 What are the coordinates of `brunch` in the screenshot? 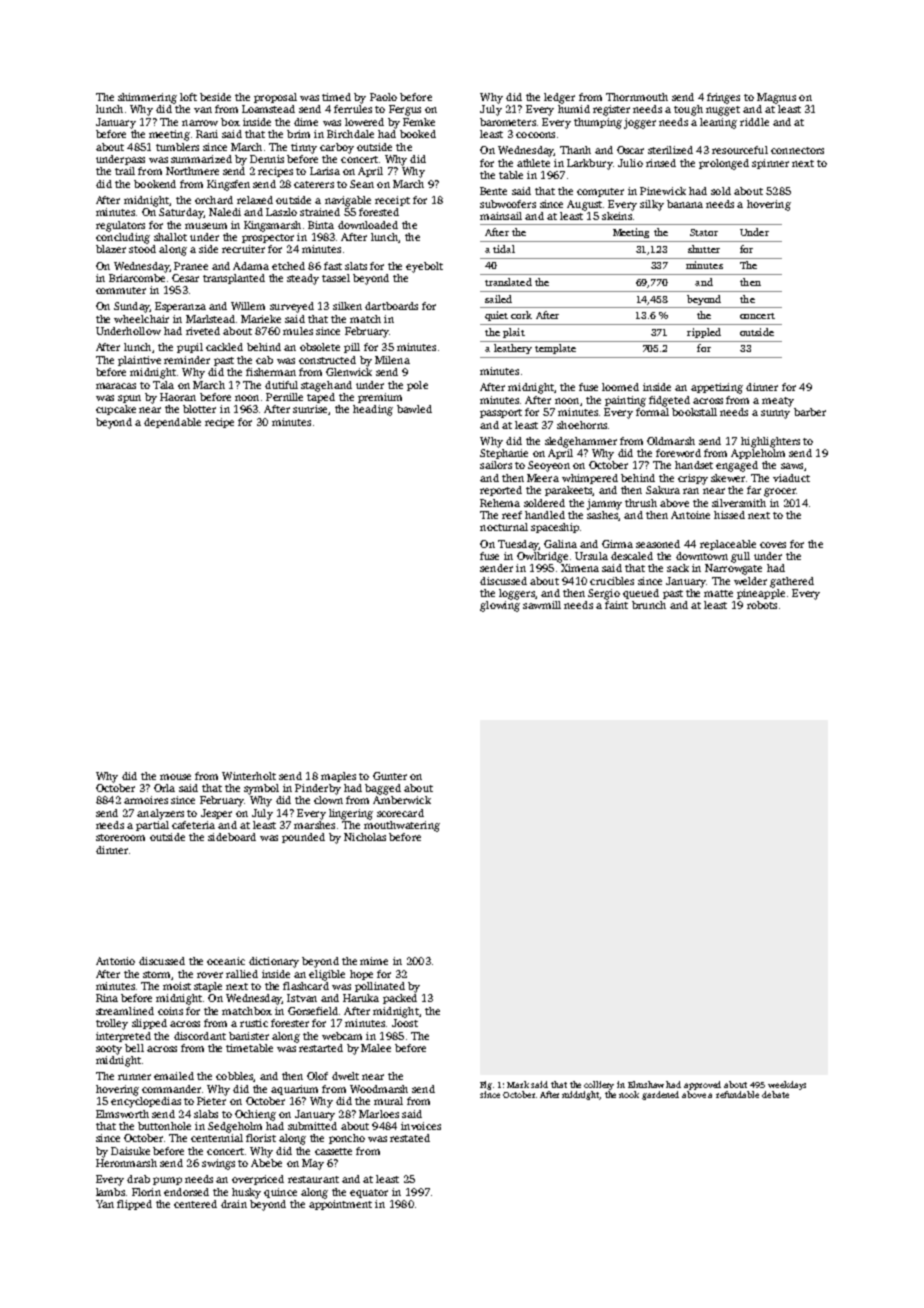 It's located at (649, 605).
